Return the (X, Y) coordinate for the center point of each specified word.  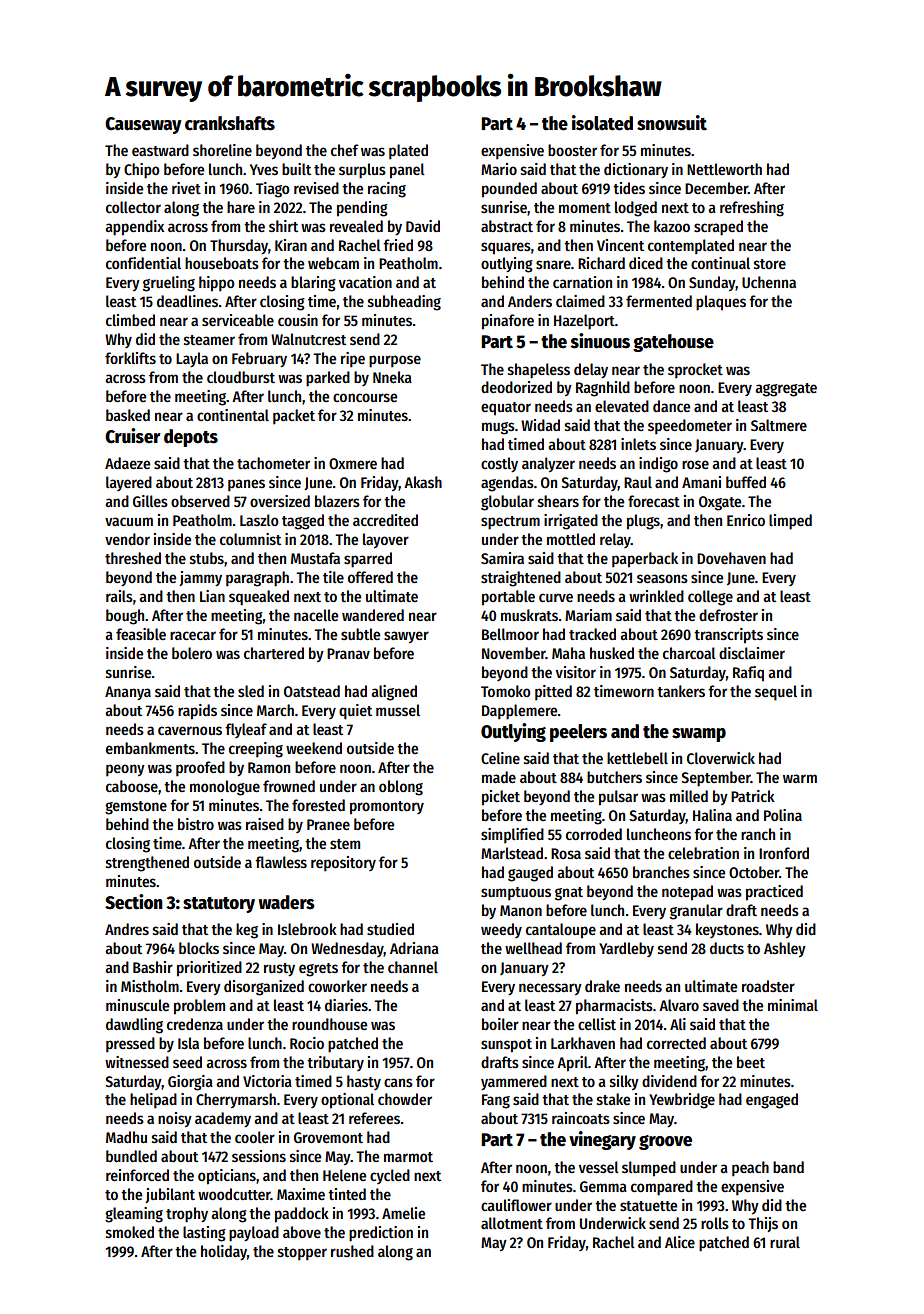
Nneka (392, 377)
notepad (687, 893)
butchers (614, 777)
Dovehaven (731, 558)
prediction (381, 1234)
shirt (283, 226)
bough (125, 617)
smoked (130, 1232)
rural (785, 1242)
